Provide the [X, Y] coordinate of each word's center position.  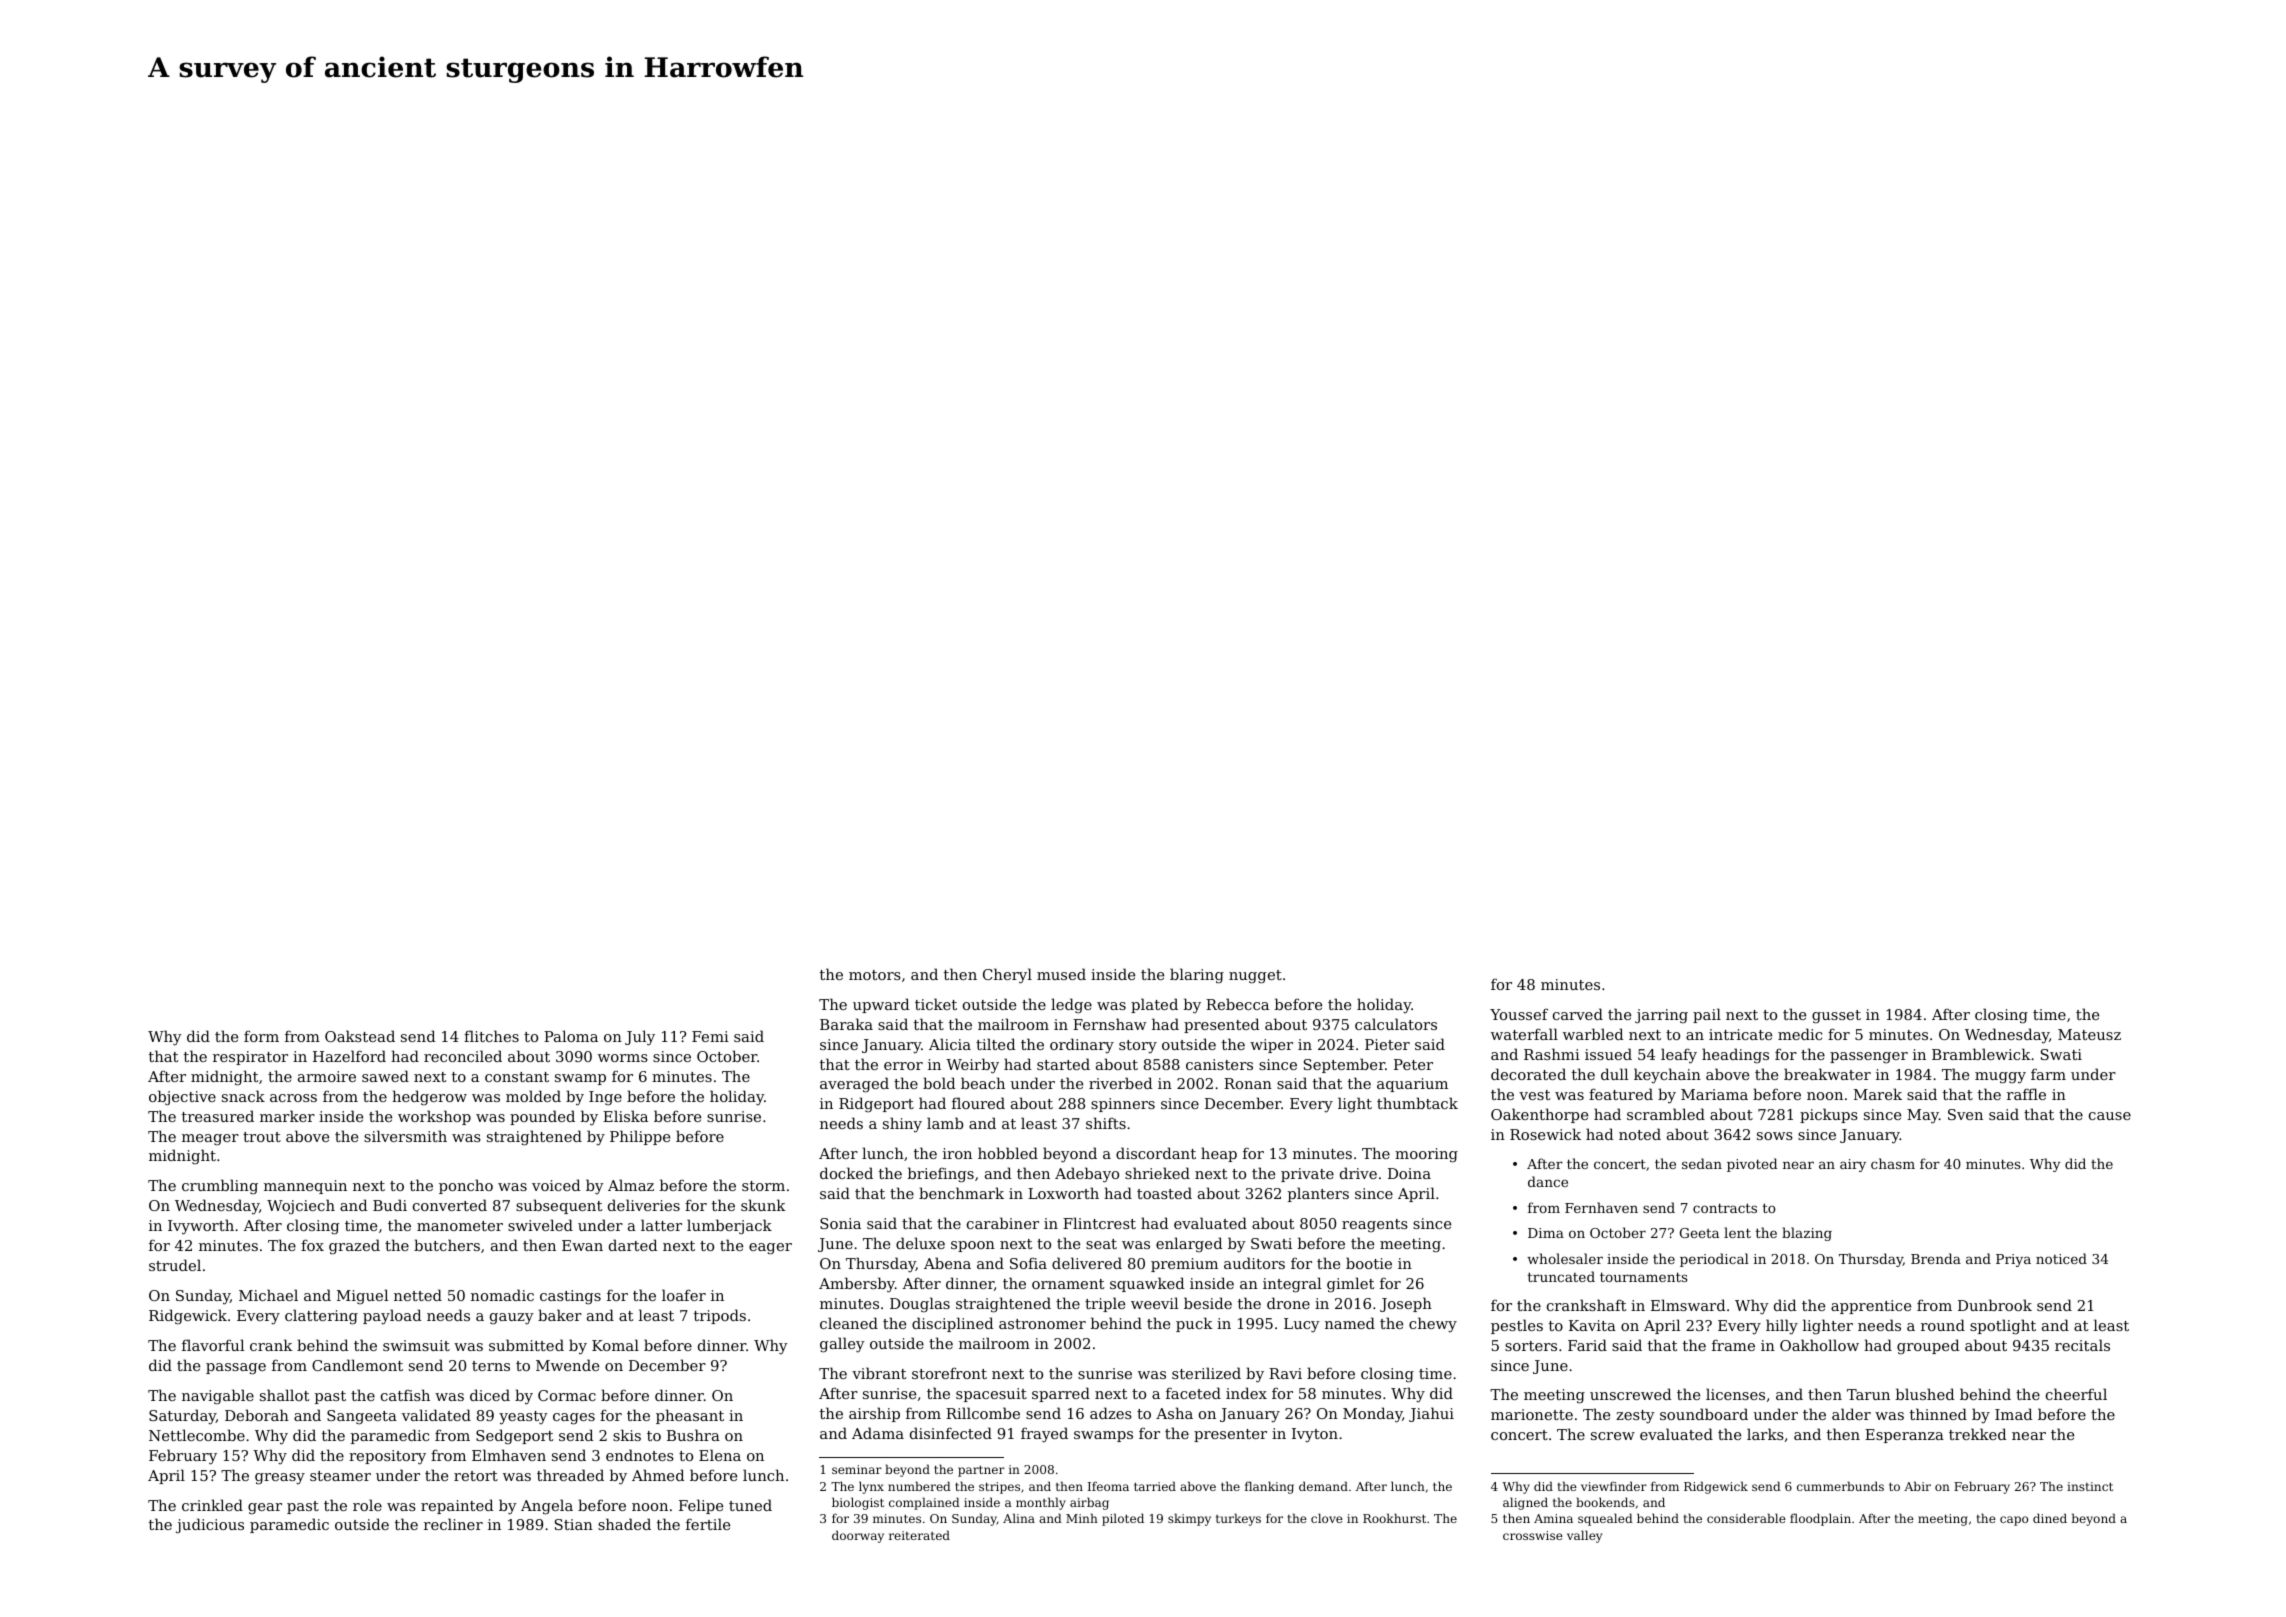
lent [1737, 1232]
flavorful [213, 1345]
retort [476, 1476]
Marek [1878, 1094]
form [261, 1036]
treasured [218, 1116]
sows [1775, 1136]
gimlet [1350, 1285]
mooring [1426, 1155]
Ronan [1248, 1083]
